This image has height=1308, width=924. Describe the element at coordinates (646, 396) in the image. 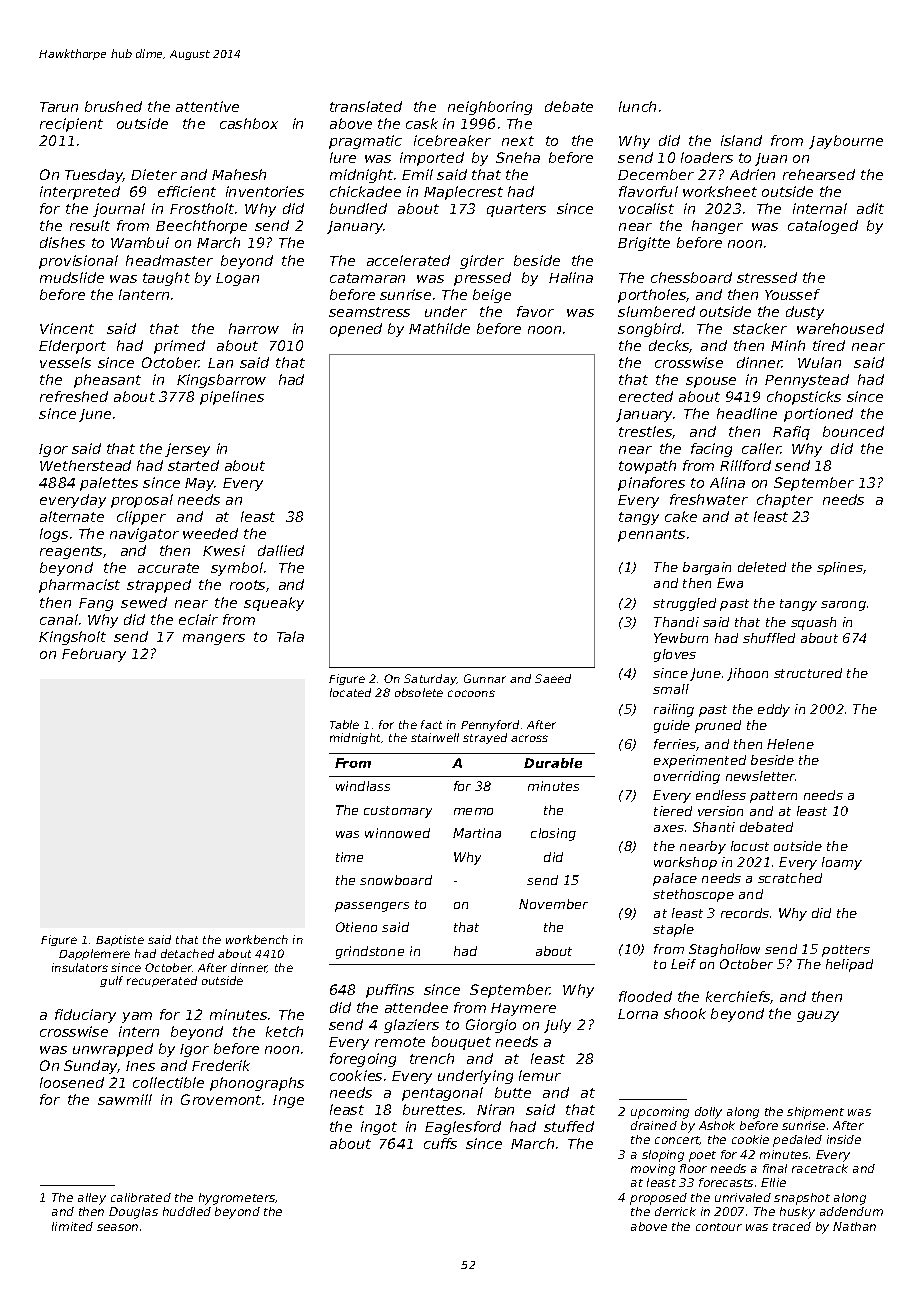

I see `erected` at that location.
